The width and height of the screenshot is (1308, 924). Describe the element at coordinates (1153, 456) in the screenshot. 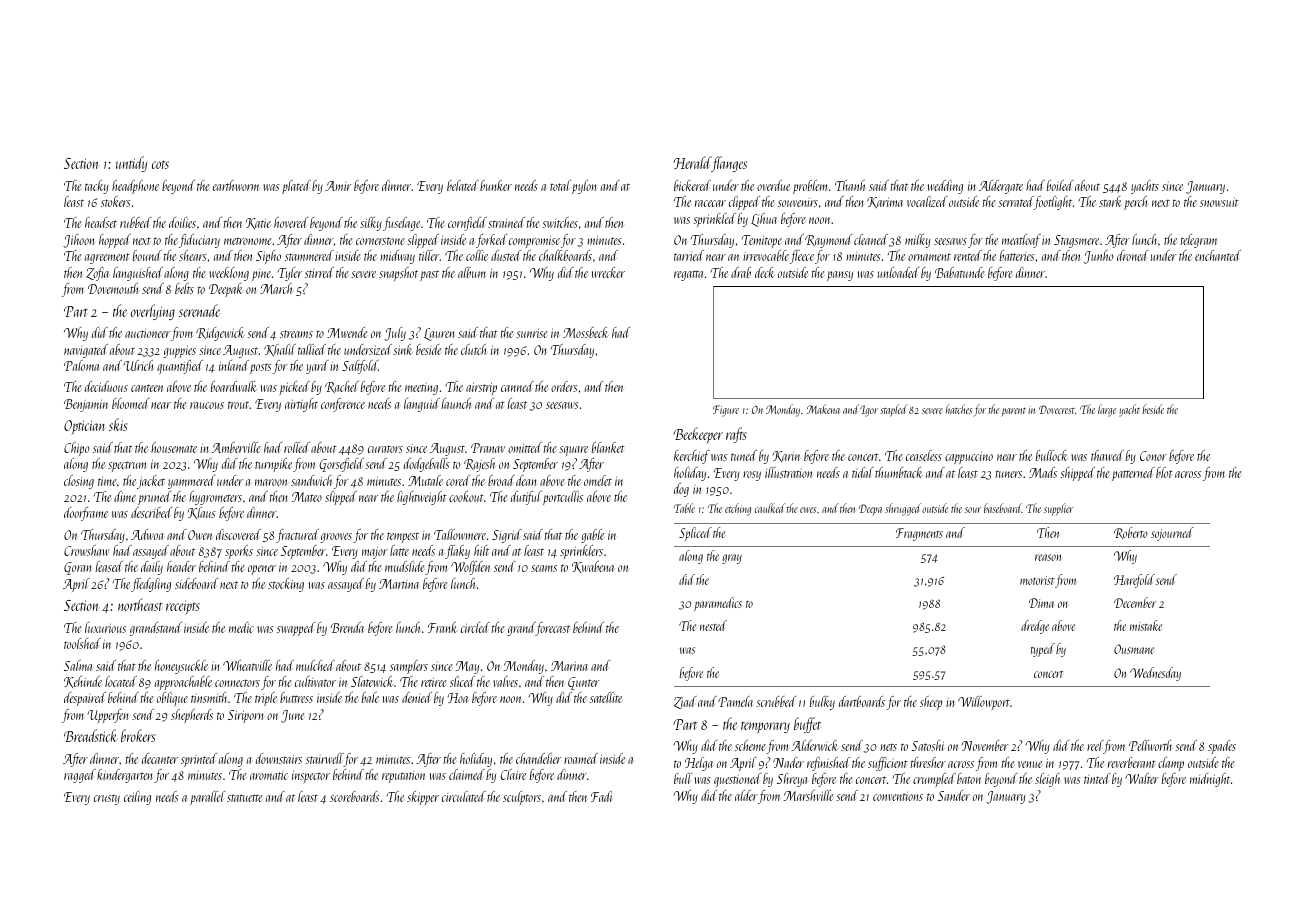

I see `Conor` at that location.
